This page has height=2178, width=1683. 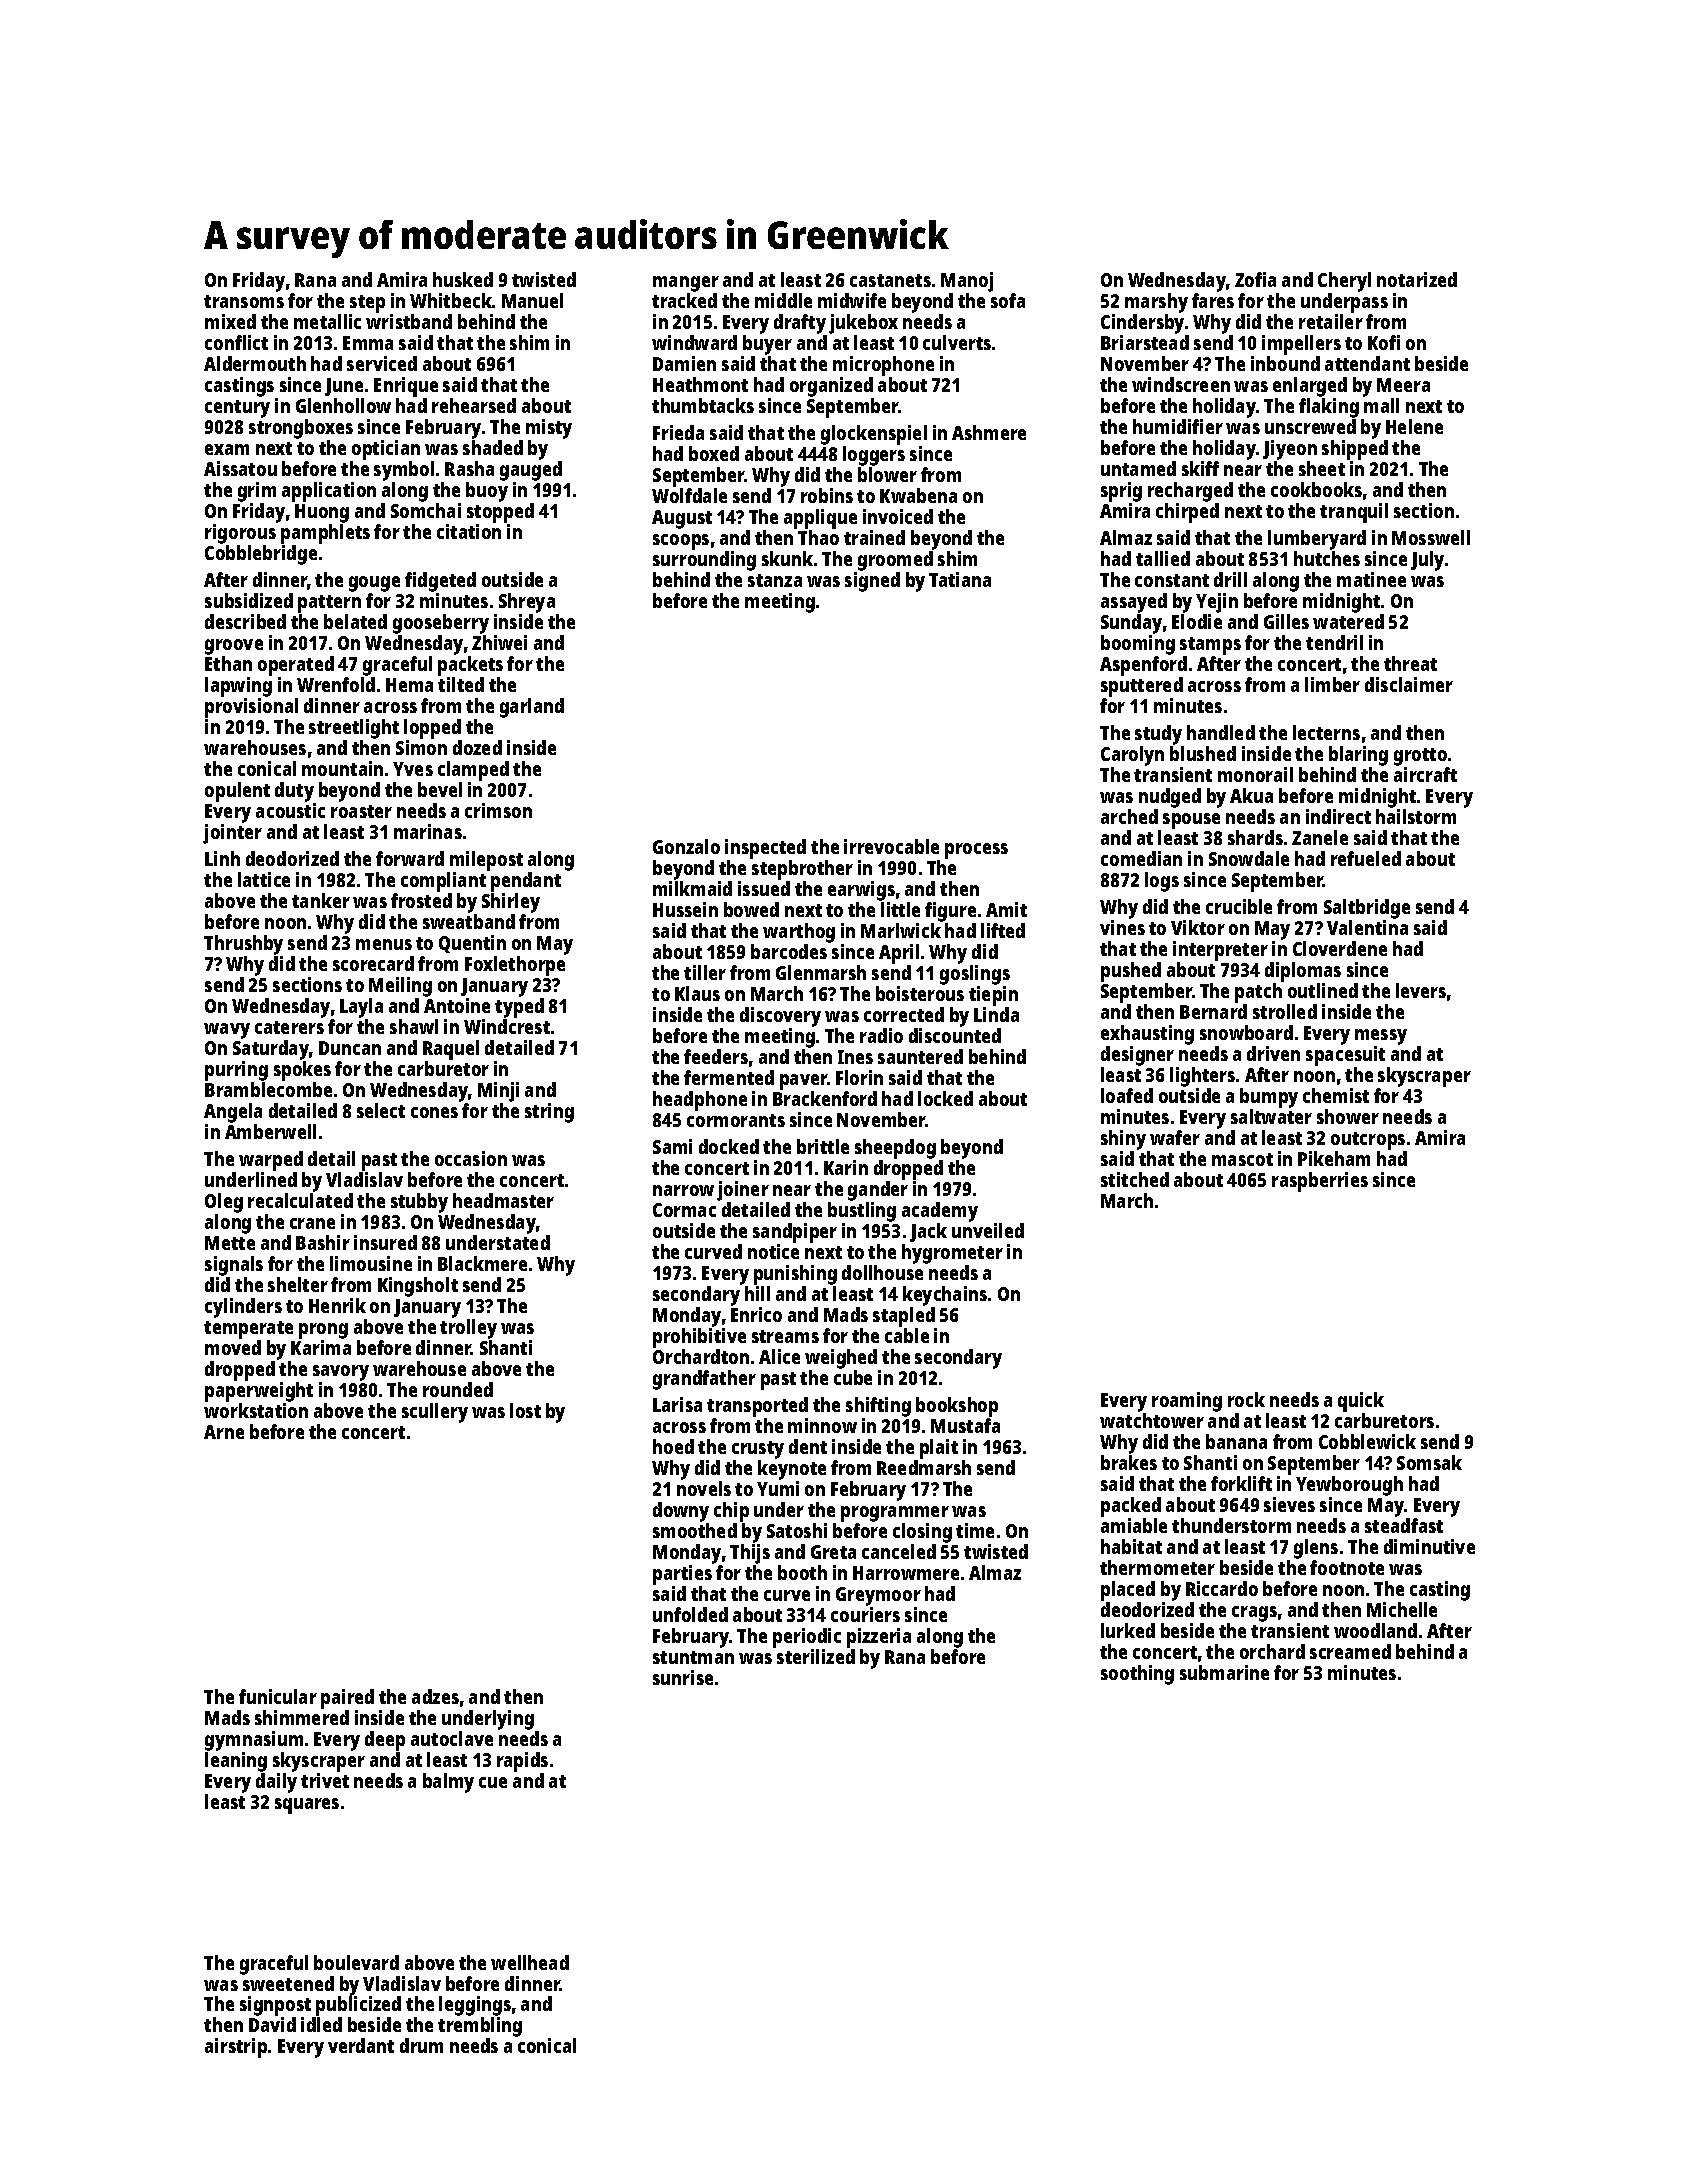 I want to click on lattice, so click(x=264, y=879).
